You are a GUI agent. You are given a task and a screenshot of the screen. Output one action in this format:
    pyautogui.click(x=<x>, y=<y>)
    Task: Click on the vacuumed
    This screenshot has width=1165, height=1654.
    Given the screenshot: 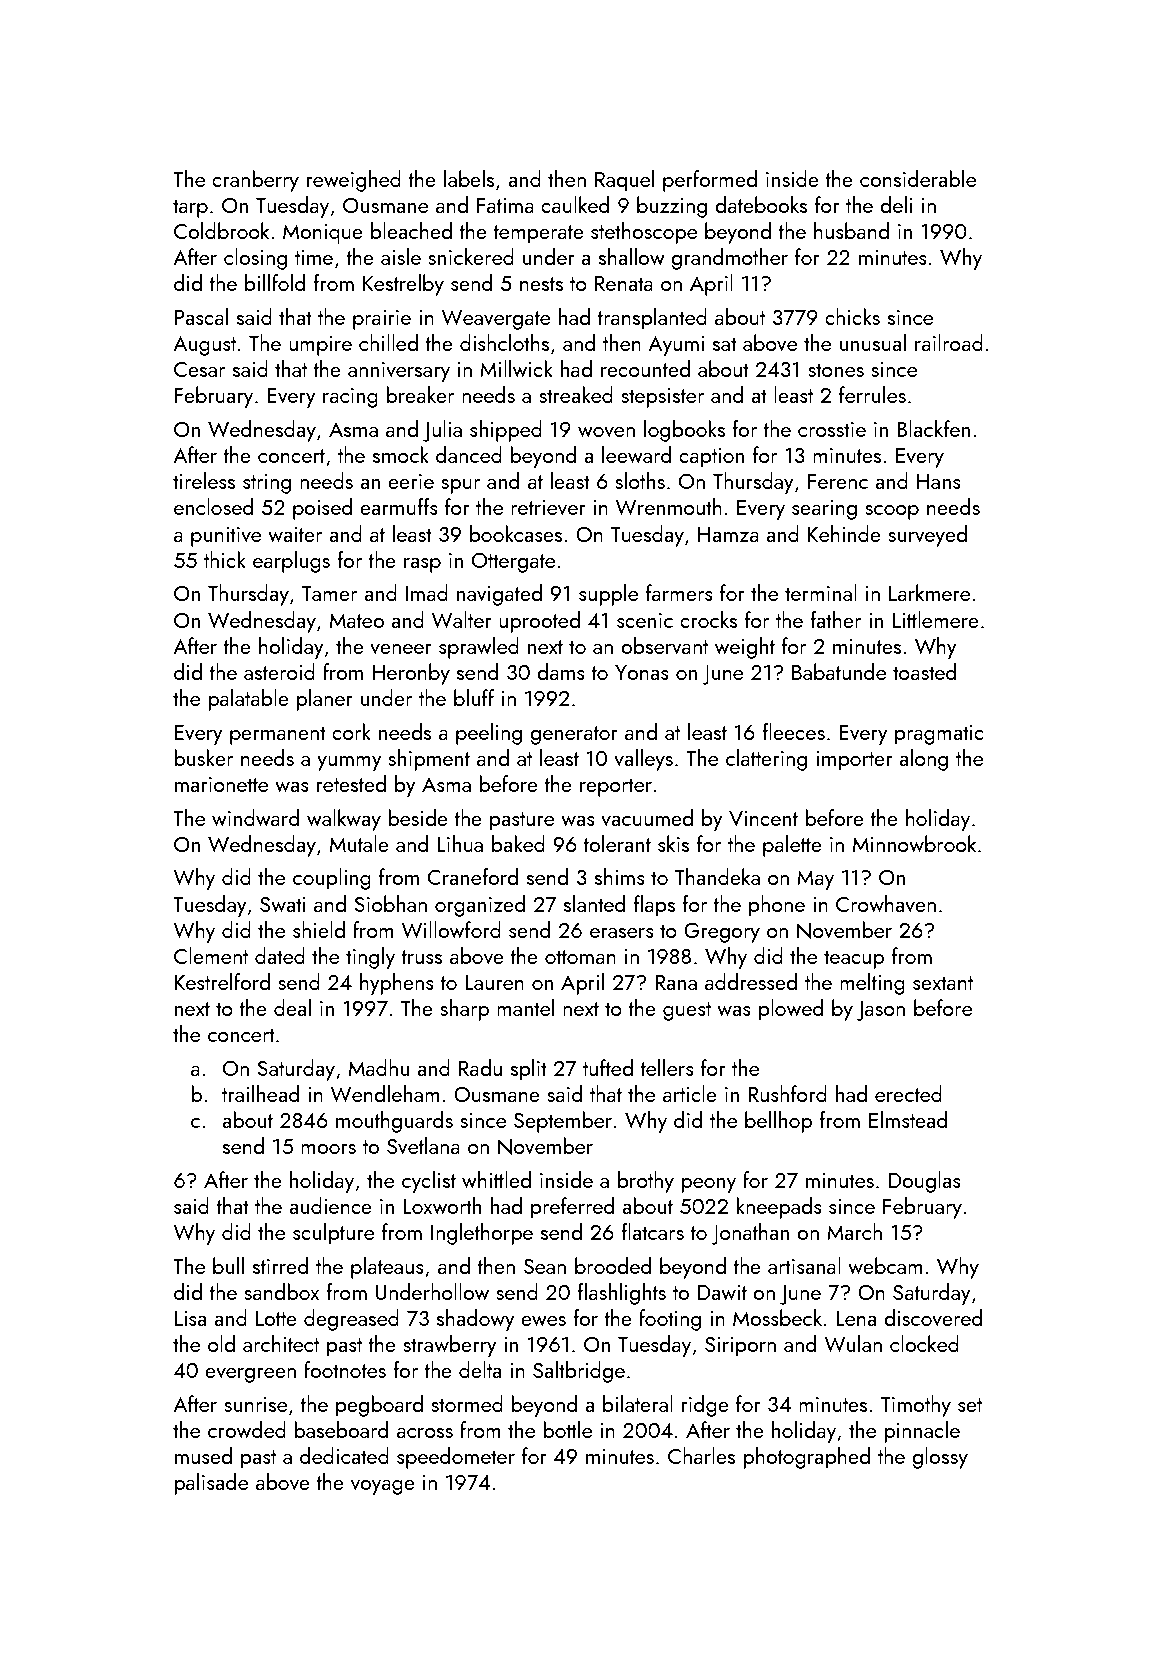 What is the action you would take?
    pyautogui.click(x=647, y=817)
